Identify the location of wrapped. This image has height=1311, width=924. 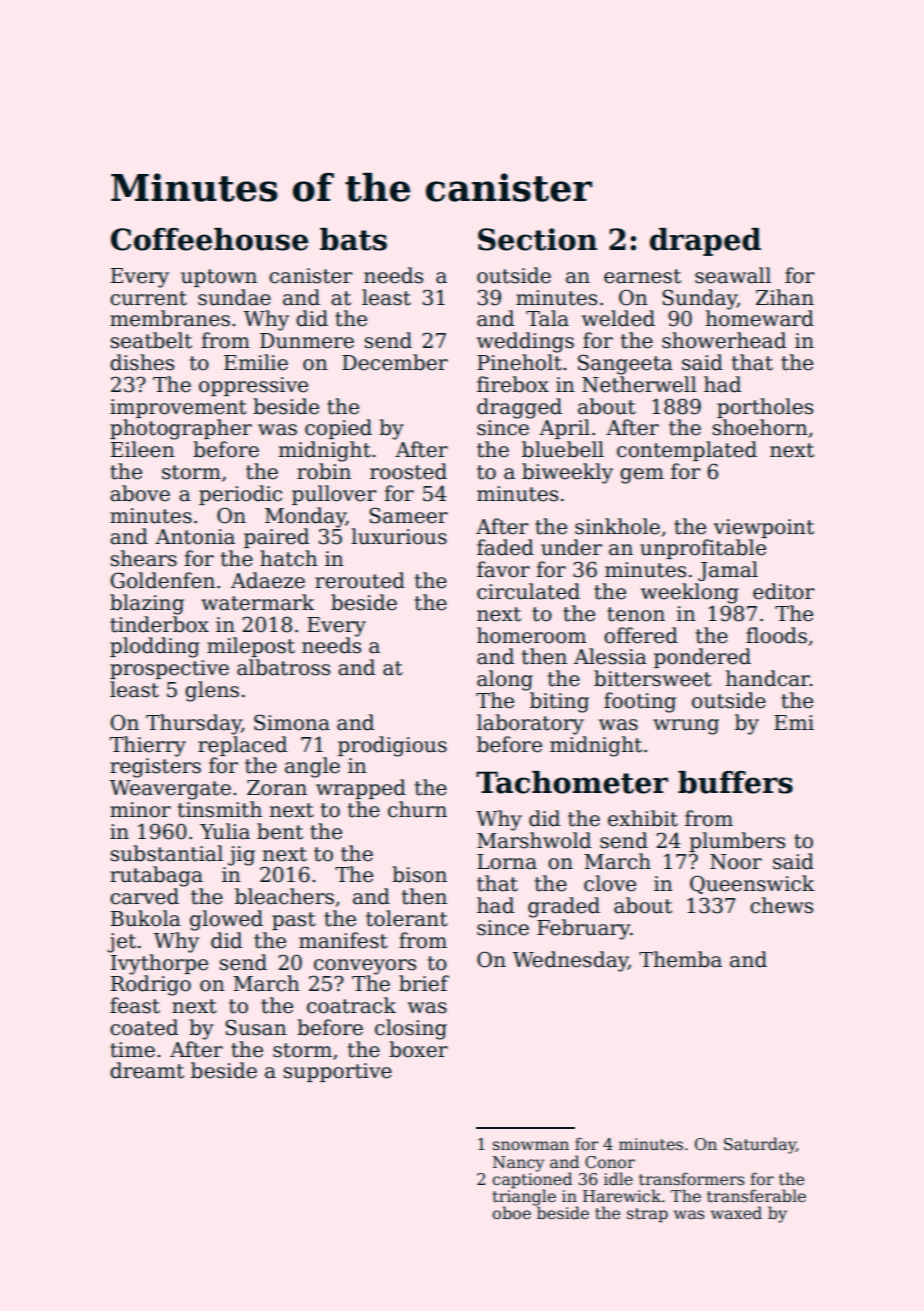
(361, 789).
